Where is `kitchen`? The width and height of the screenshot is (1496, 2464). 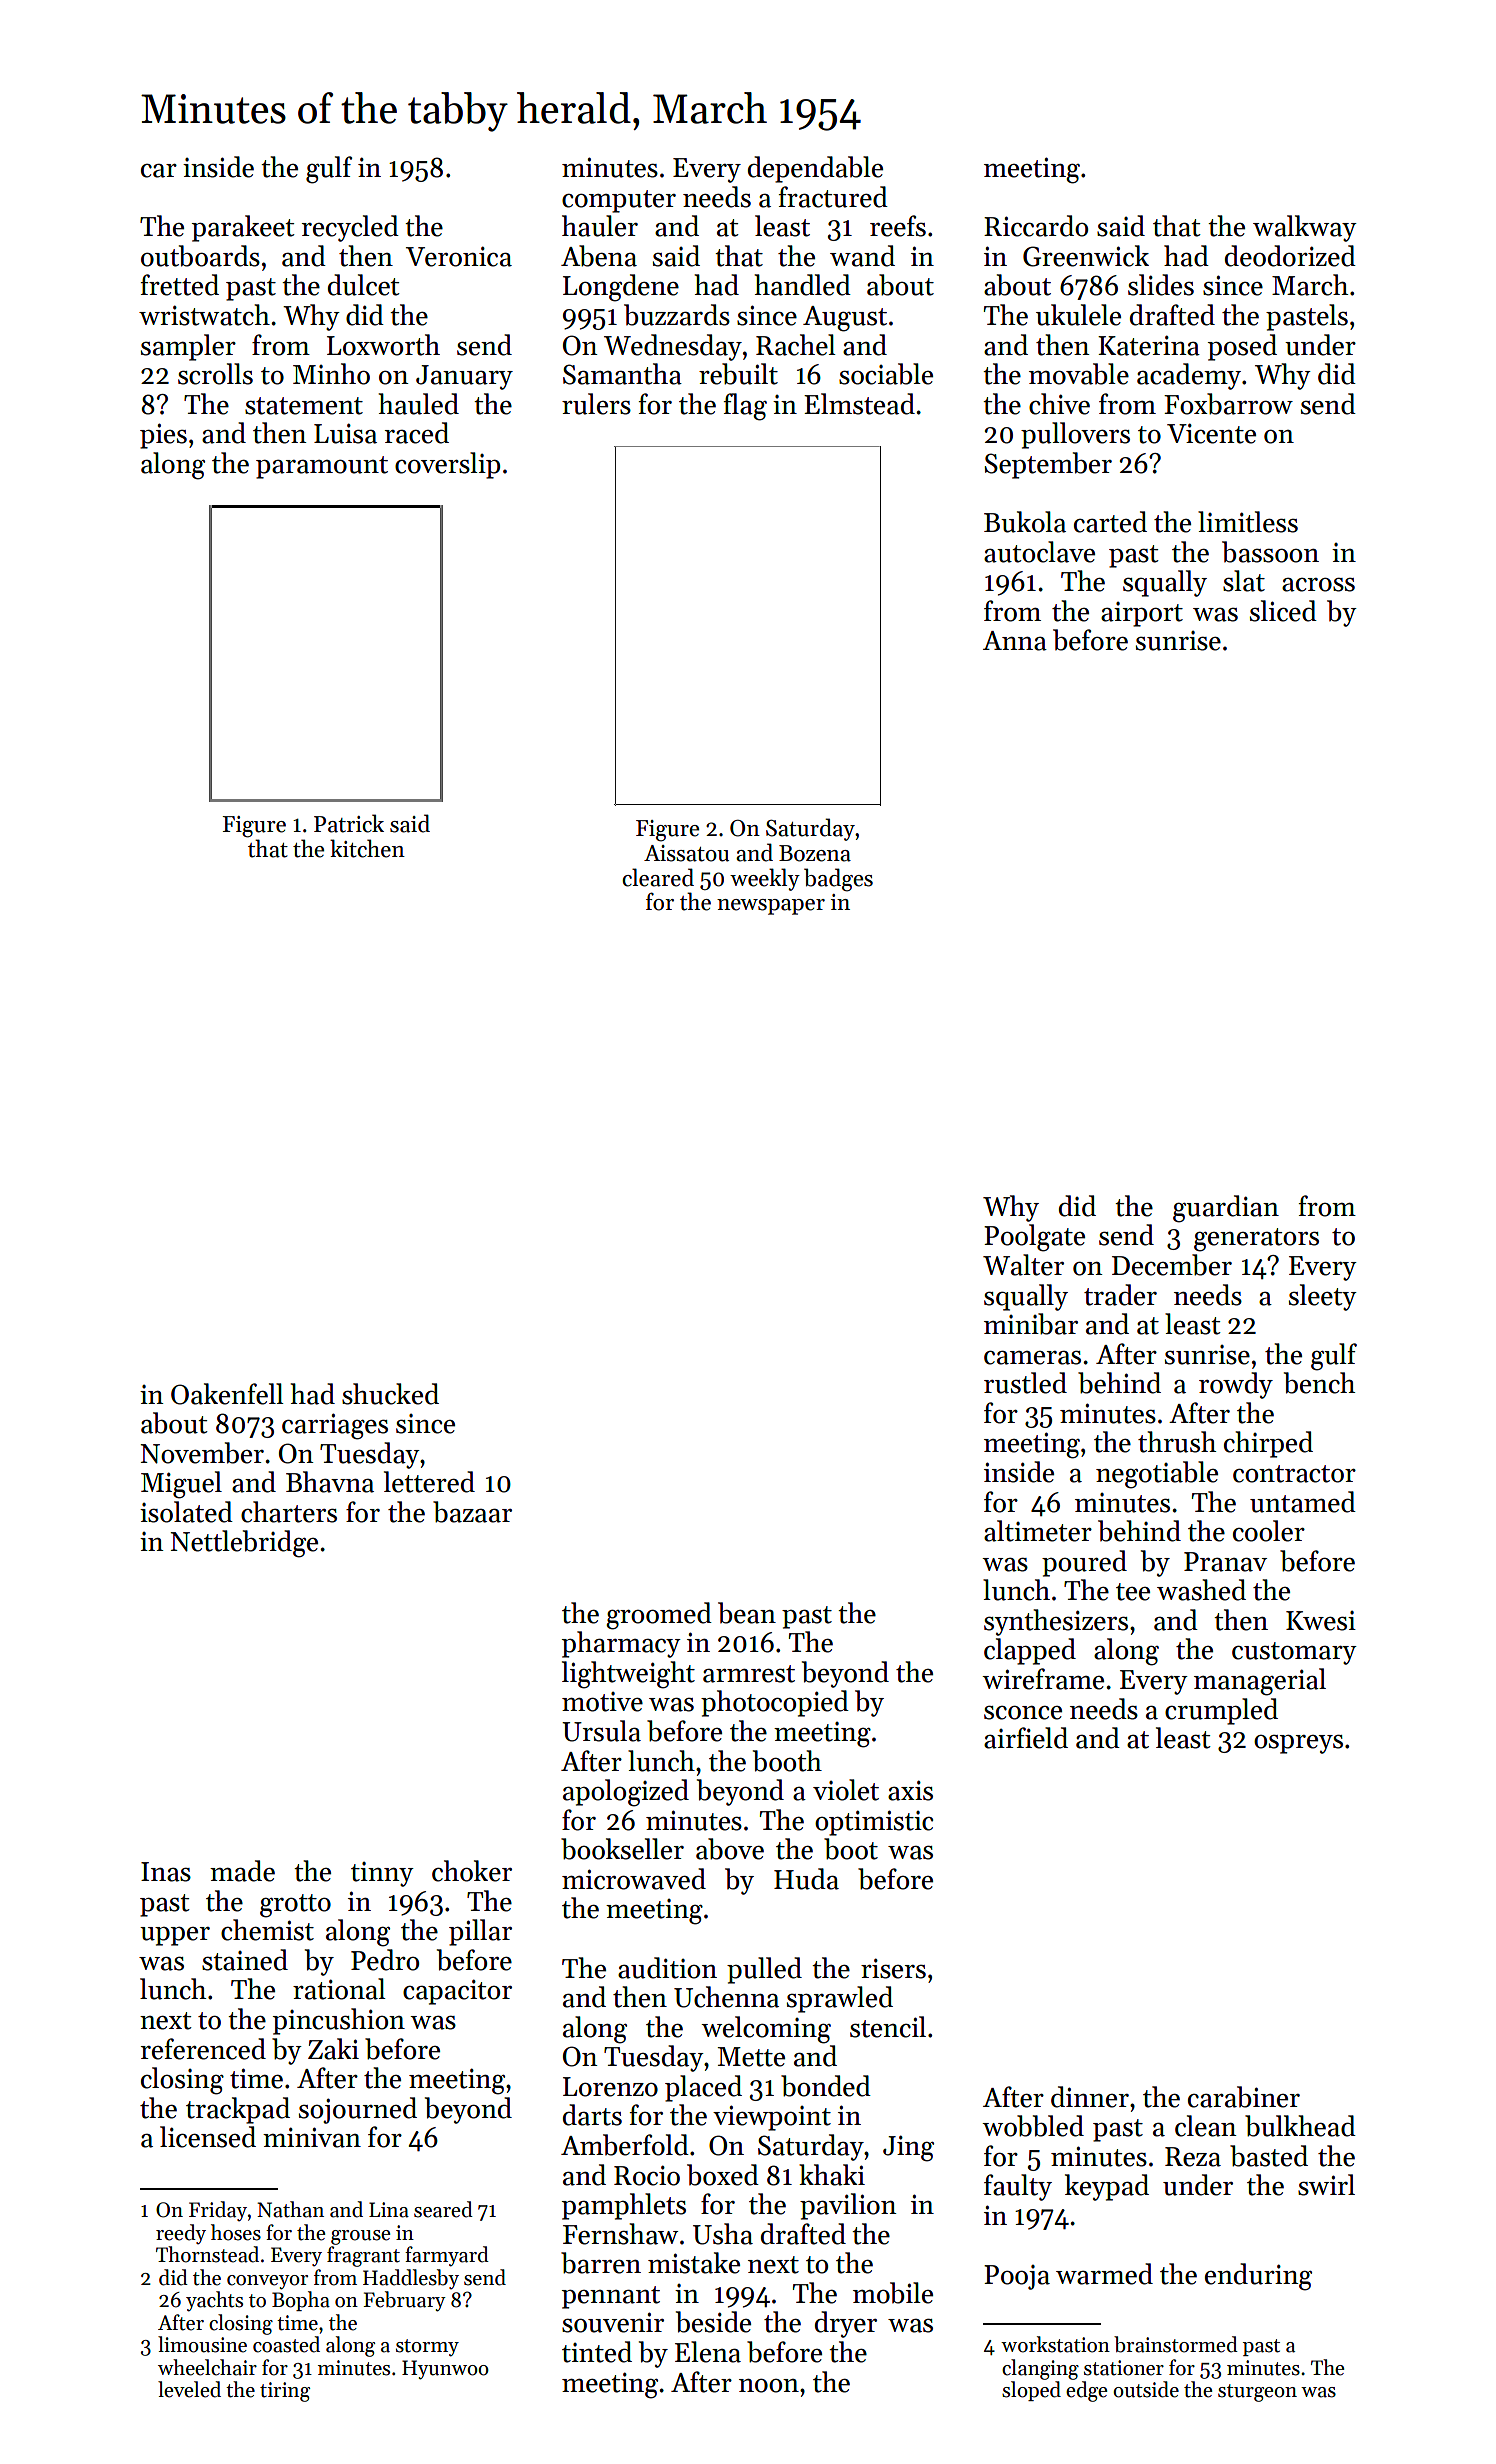 kitchen is located at coordinates (367, 848).
